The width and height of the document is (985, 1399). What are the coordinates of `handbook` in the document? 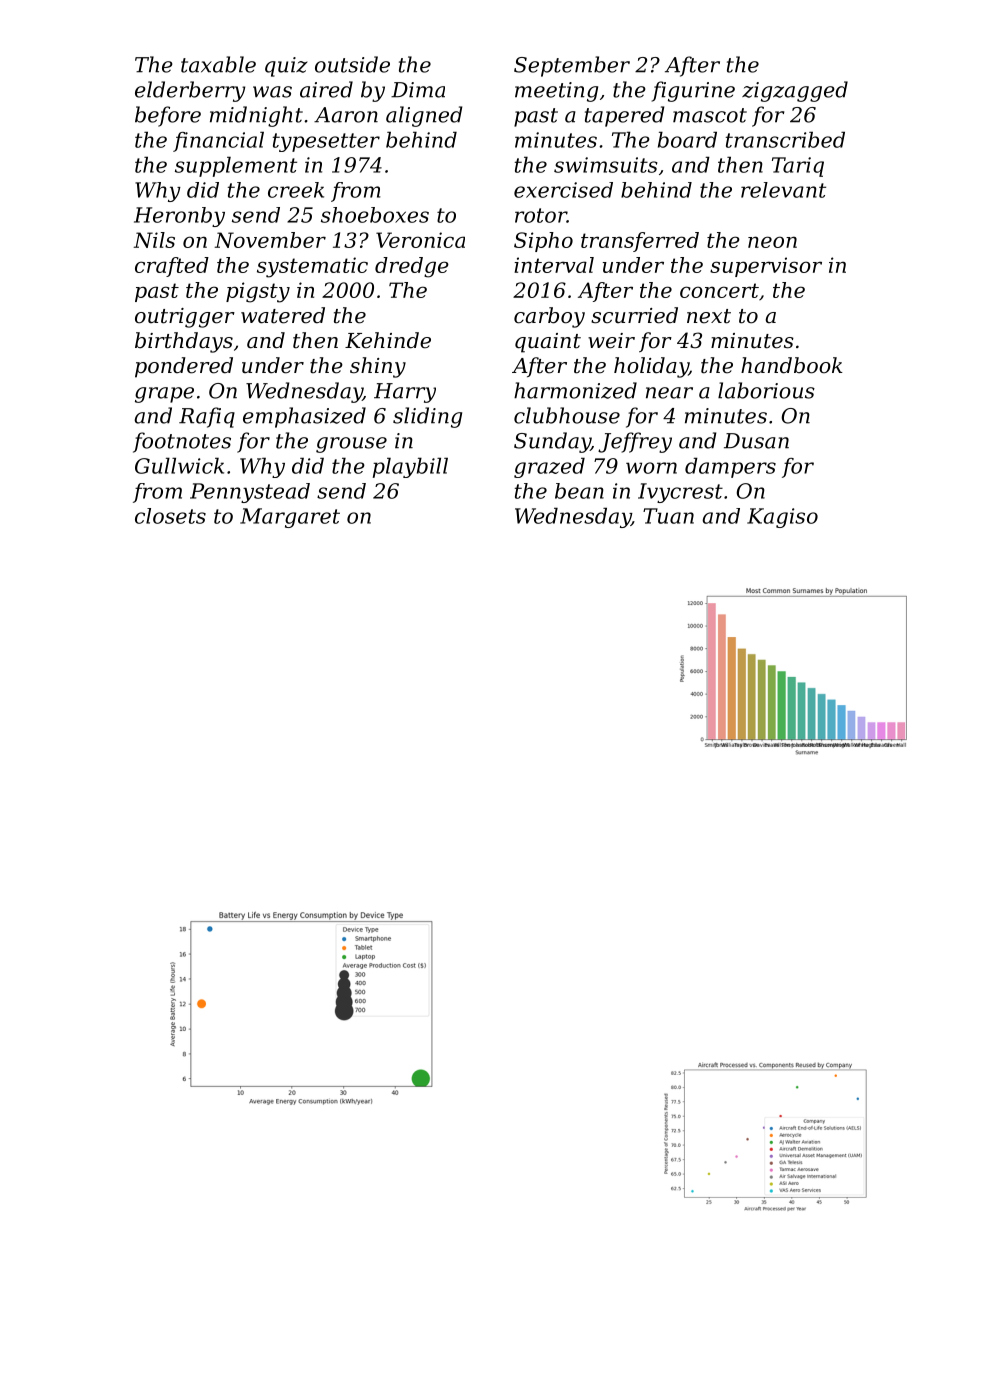 It's located at (792, 365).
